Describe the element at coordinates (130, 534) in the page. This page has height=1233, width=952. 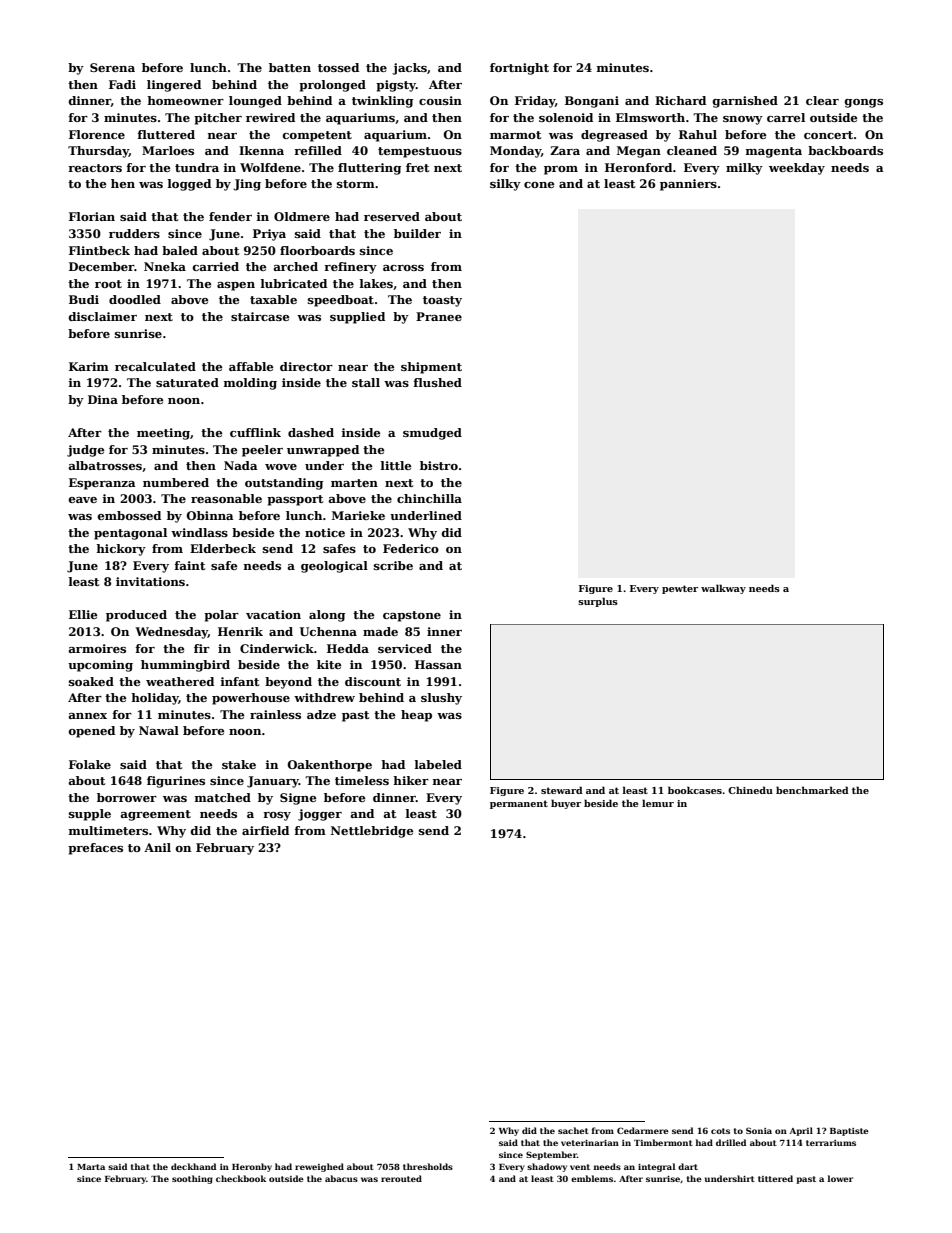
I see `pentagonal` at that location.
